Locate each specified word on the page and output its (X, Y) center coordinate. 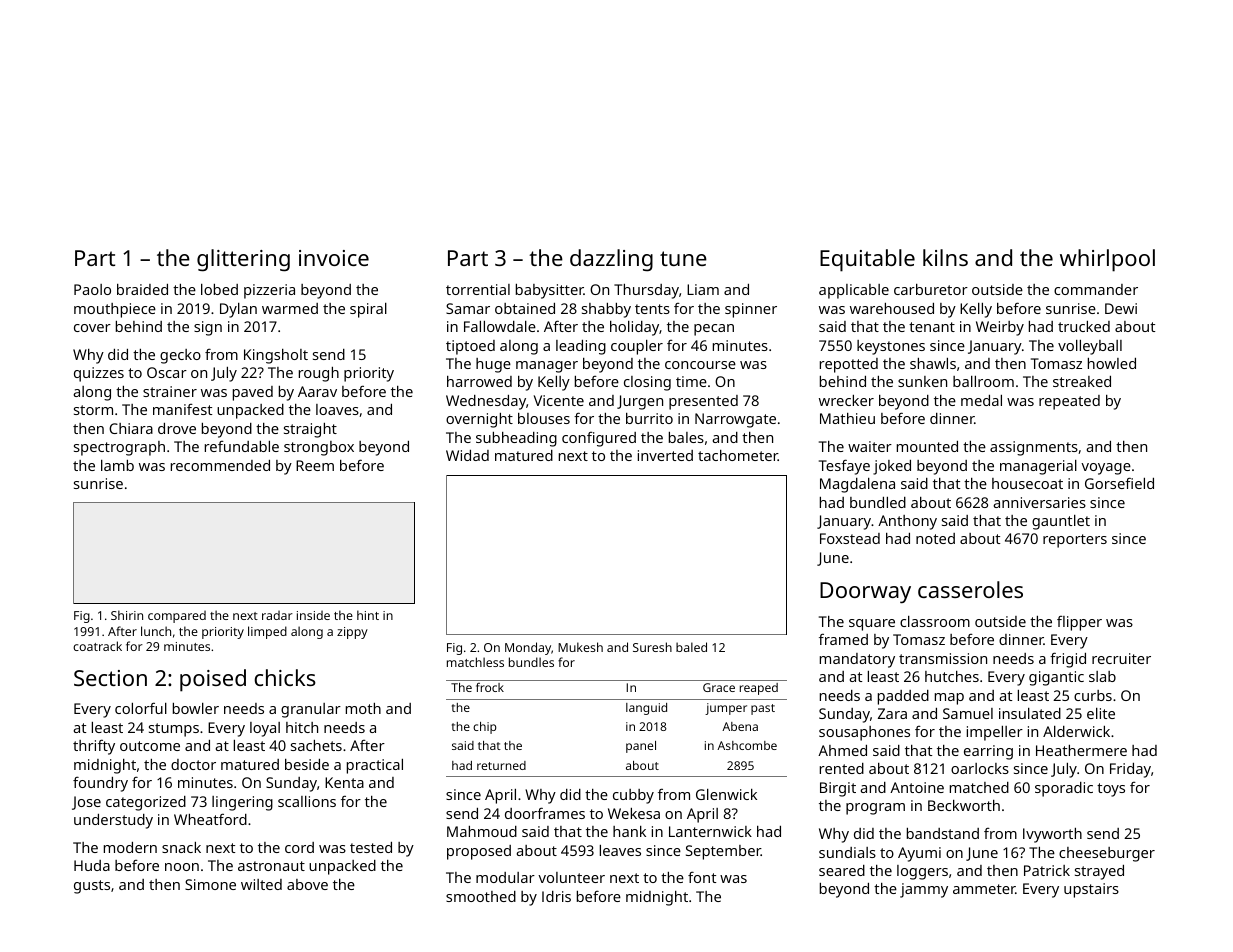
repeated (1069, 402)
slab (1102, 676)
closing (647, 383)
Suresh (652, 647)
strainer (170, 391)
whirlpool (1107, 260)
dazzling (611, 260)
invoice (334, 258)
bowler (196, 708)
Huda (92, 865)
